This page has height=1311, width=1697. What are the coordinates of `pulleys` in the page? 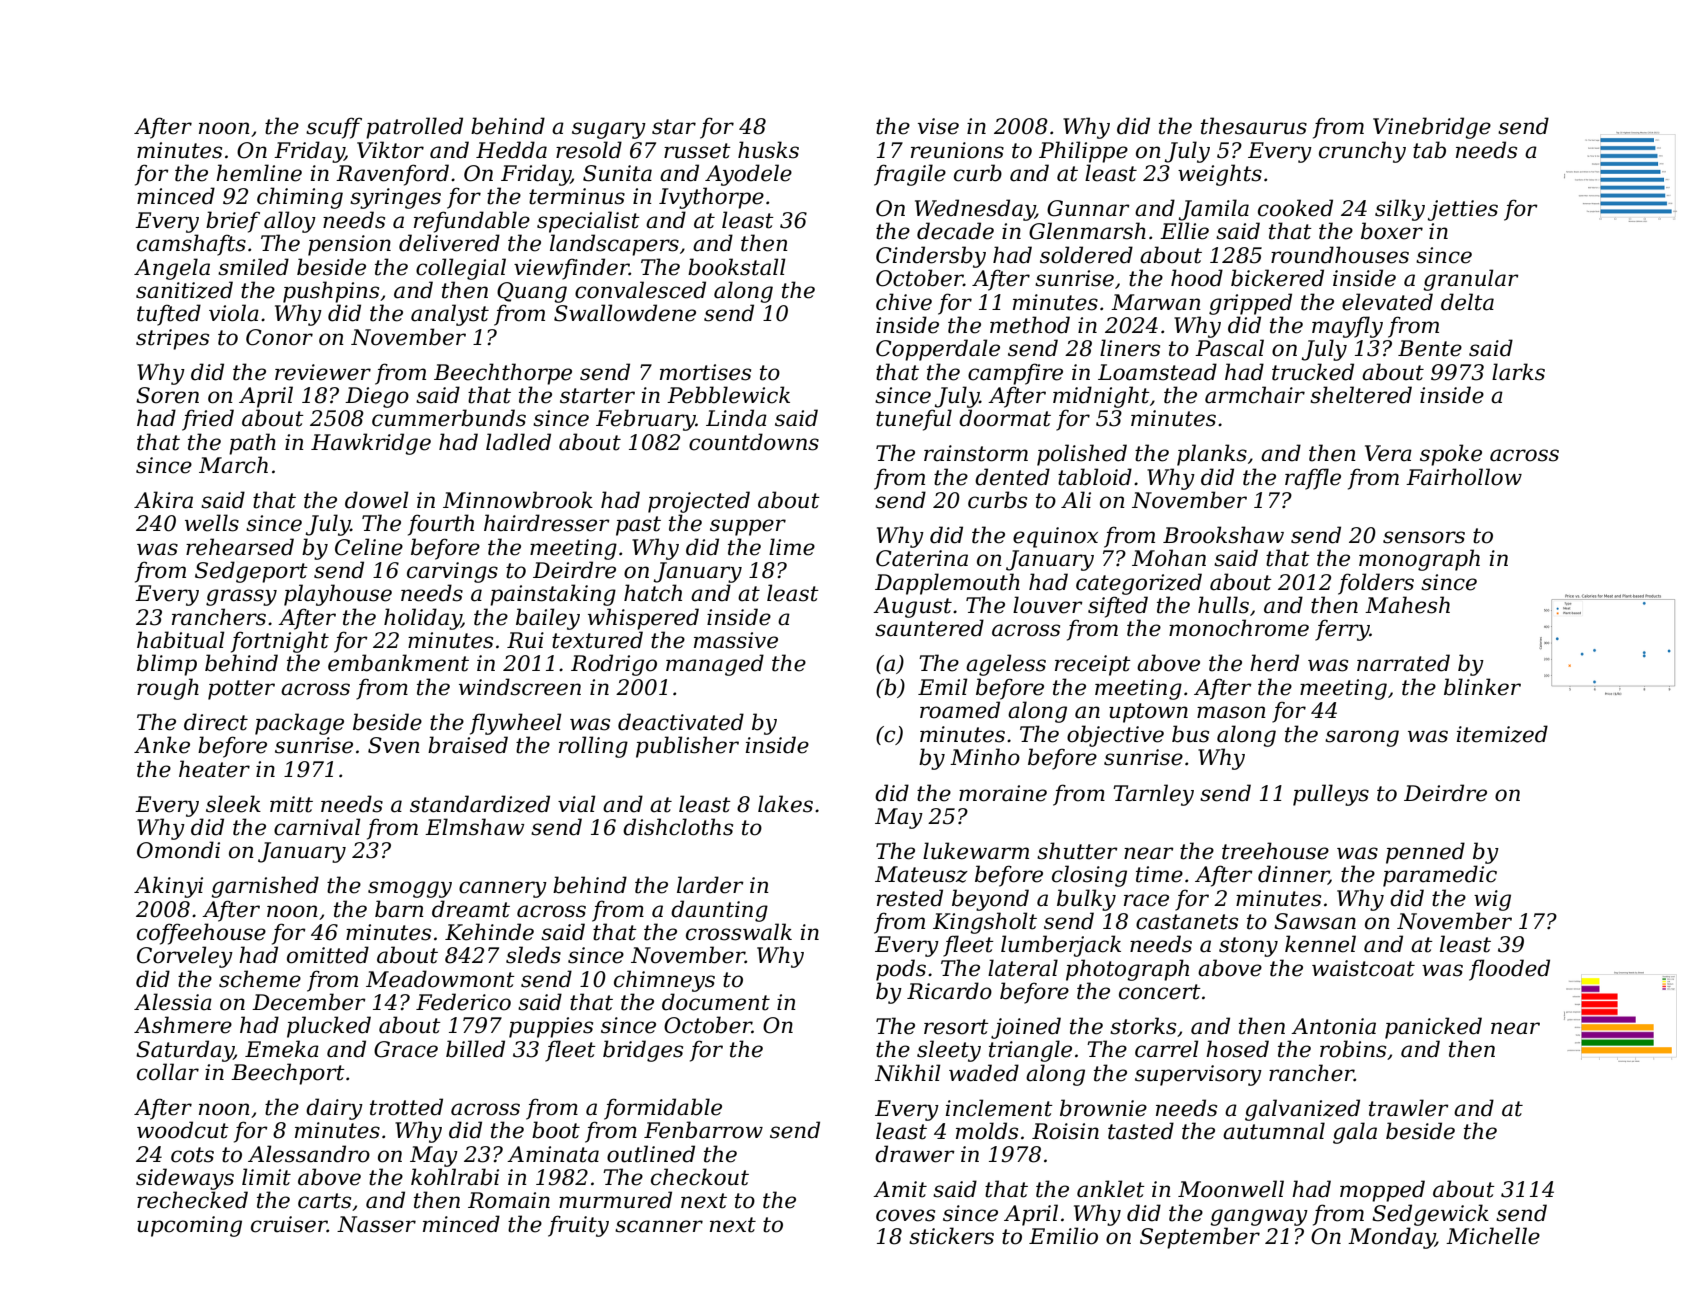 It's located at (1331, 795).
